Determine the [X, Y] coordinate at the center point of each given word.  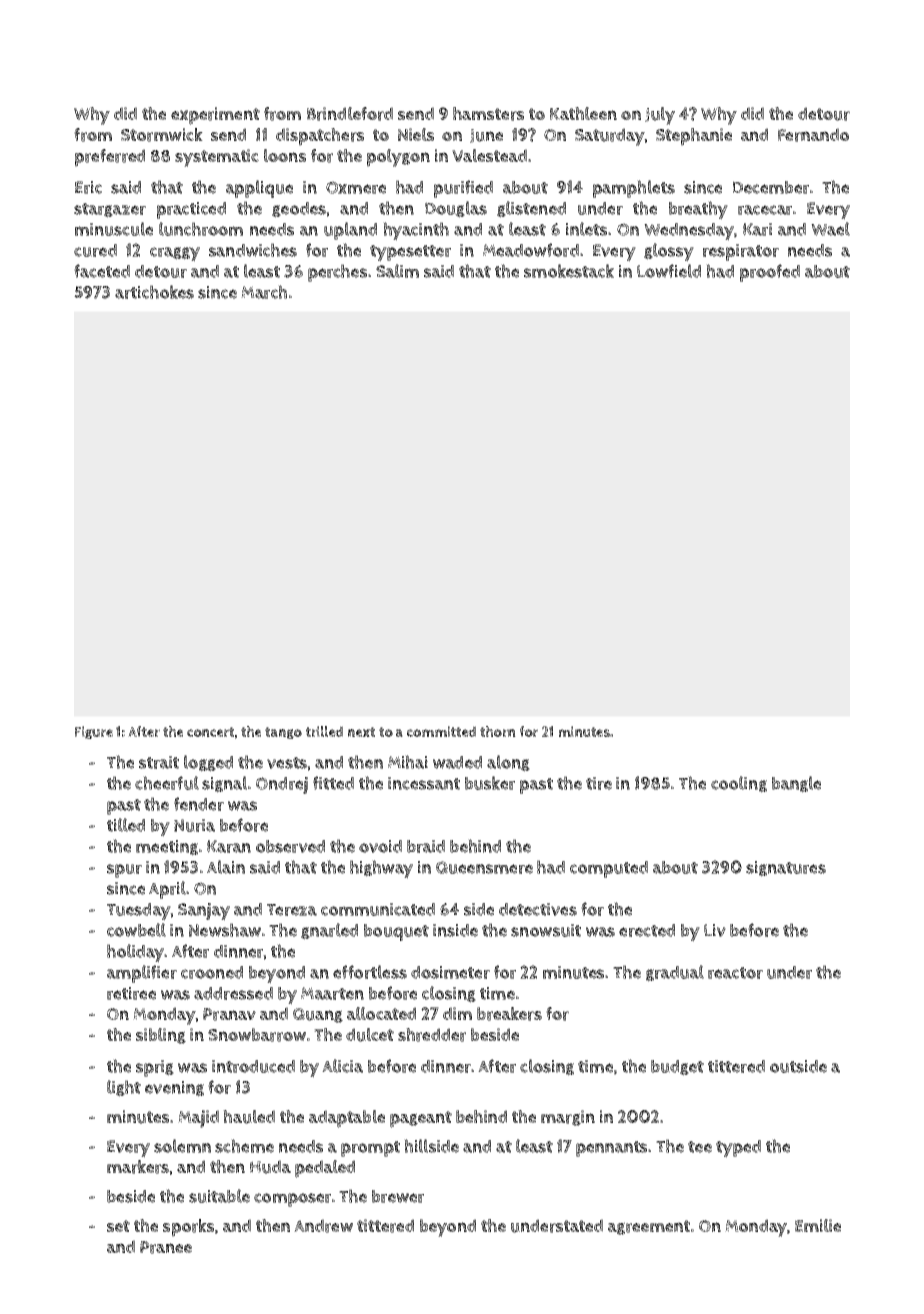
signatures [786, 869]
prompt [370, 1149]
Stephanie [694, 137]
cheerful [167, 783]
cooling [739, 784]
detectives [538, 909]
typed [738, 1149]
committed [441, 731]
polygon [398, 158]
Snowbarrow [257, 1035]
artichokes [154, 292]
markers [138, 1167]
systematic [217, 158]
